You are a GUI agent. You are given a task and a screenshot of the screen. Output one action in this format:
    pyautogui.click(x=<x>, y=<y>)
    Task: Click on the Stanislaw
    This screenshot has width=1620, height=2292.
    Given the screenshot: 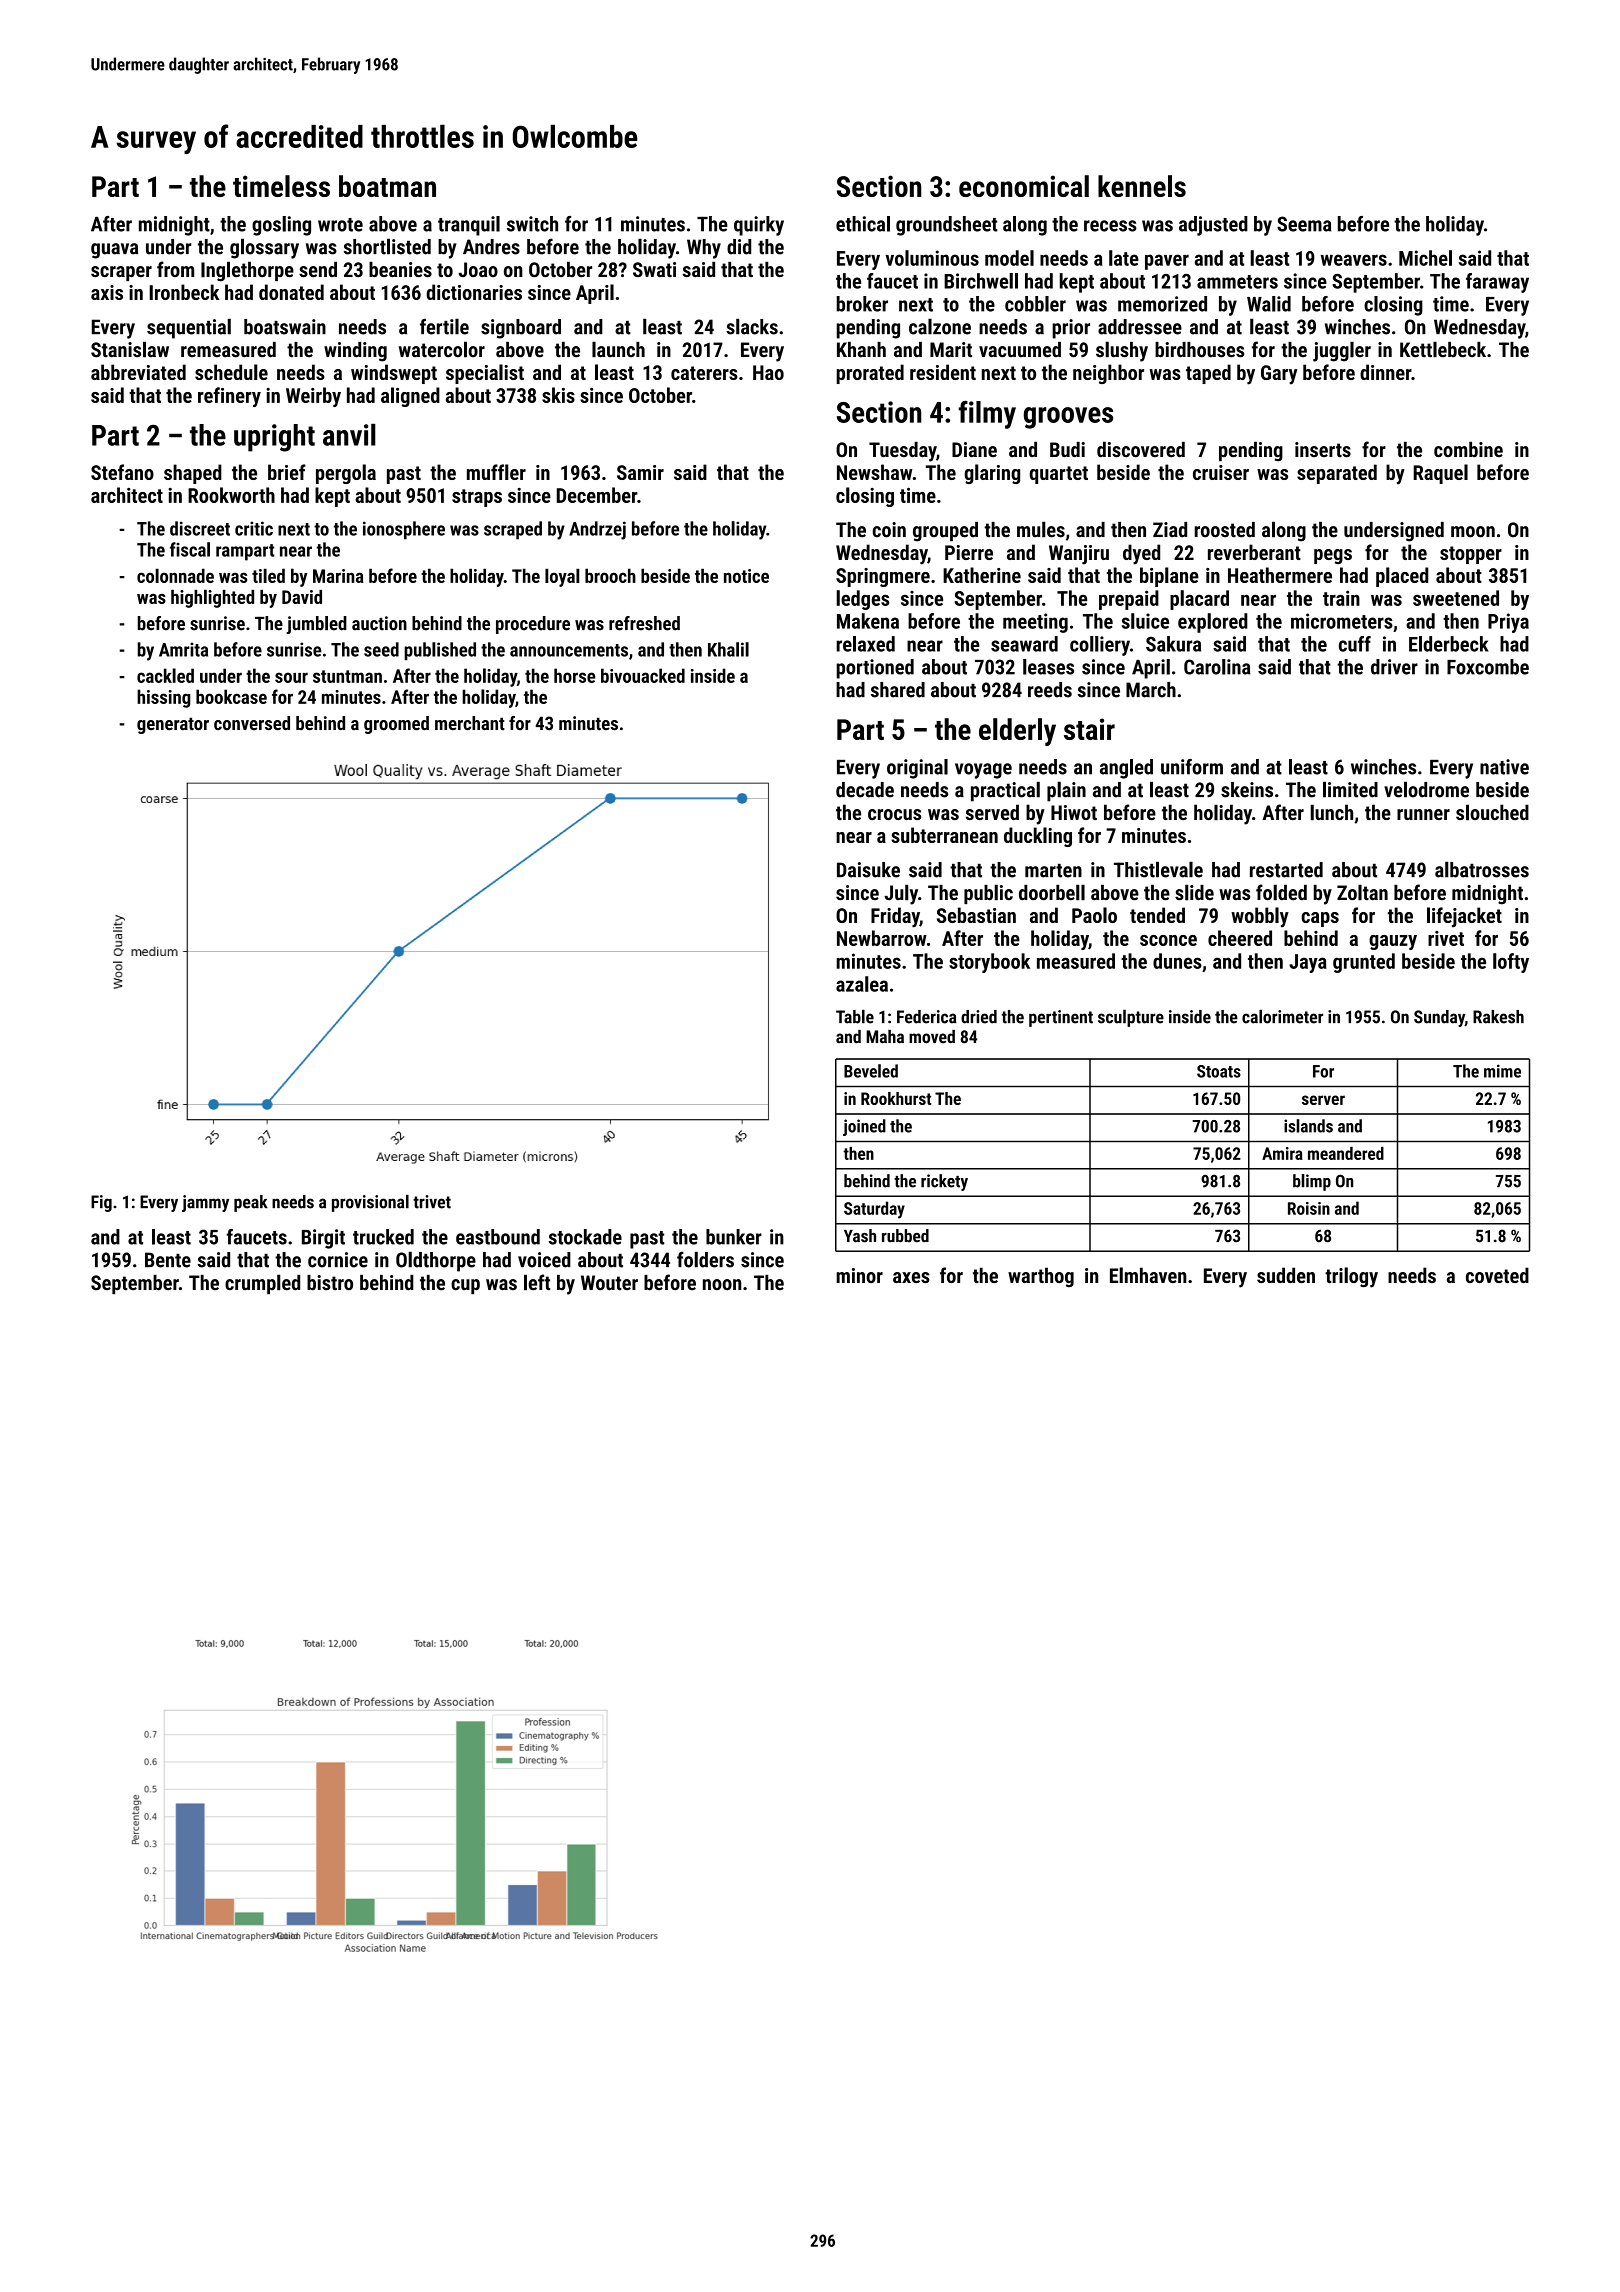 What is the action you would take?
    pyautogui.click(x=130, y=349)
